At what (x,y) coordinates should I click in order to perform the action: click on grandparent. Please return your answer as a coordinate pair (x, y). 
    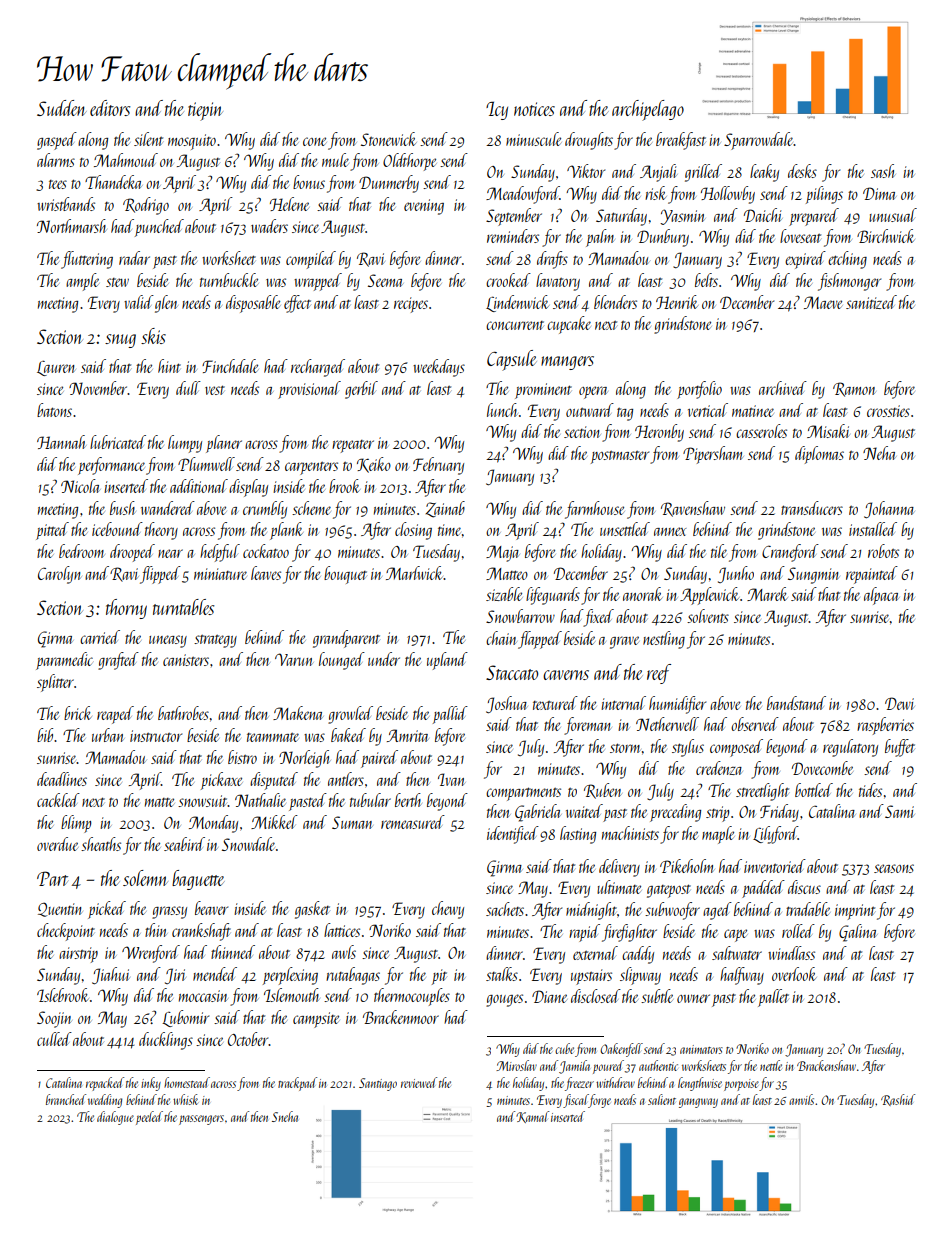
    Looking at the image, I should click on (346, 639).
